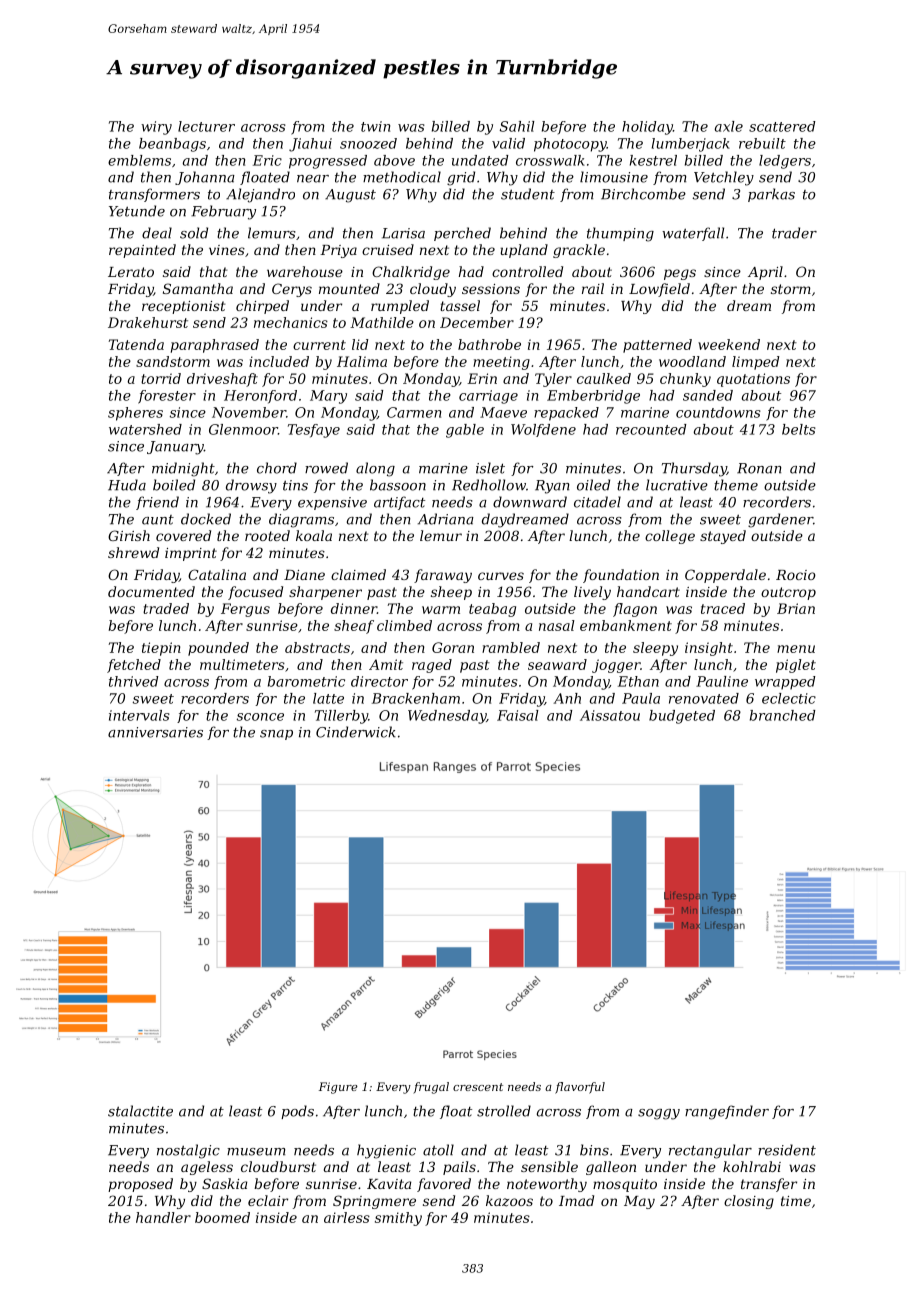 This screenshot has width=924, height=1308. What do you see at coordinates (659, 1114) in the screenshot?
I see `soggy` at bounding box center [659, 1114].
